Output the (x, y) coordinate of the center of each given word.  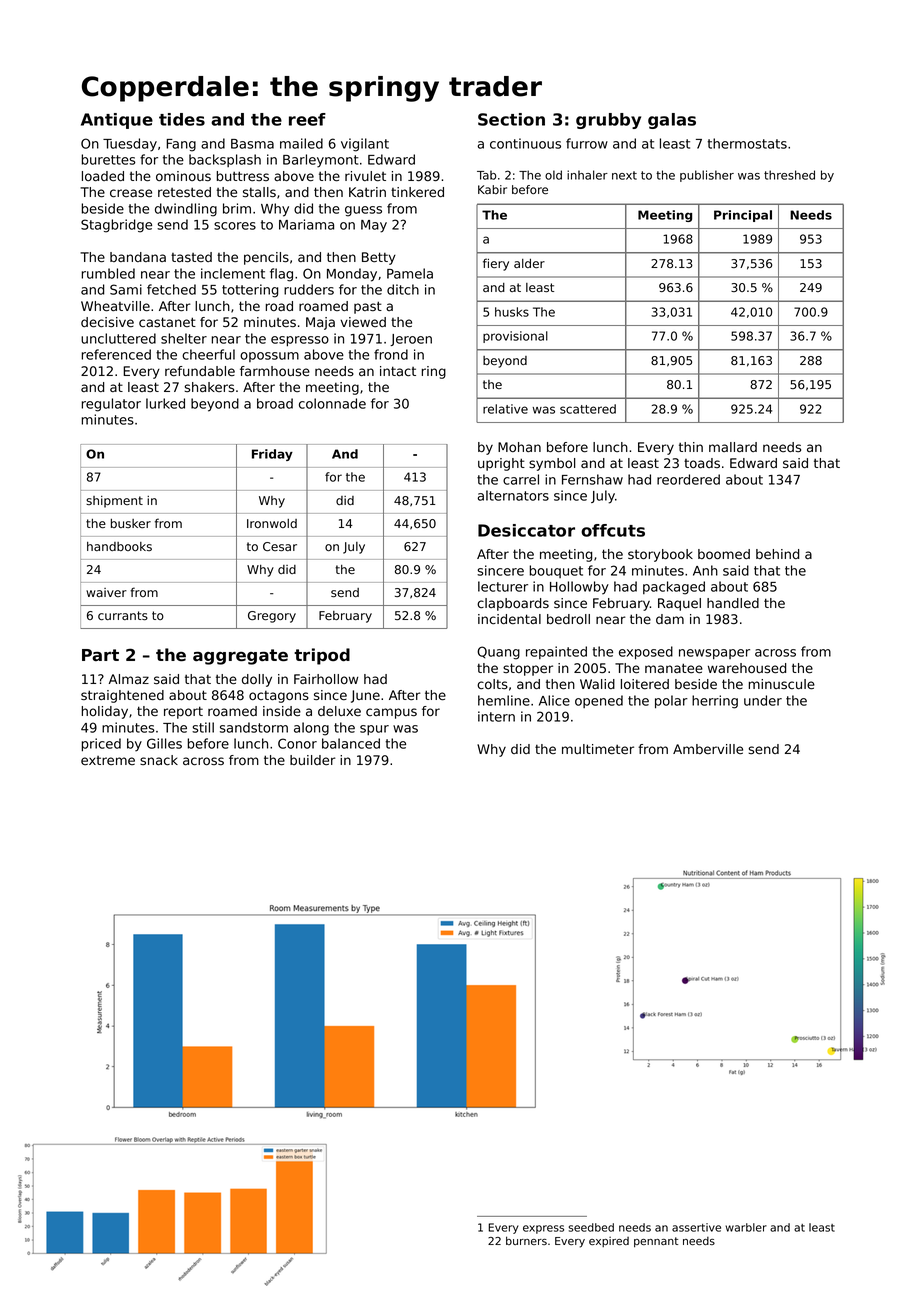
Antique (117, 121)
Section (511, 119)
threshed (789, 175)
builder (313, 760)
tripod (322, 656)
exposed (646, 653)
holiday (105, 712)
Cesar (280, 546)
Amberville (708, 749)
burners (526, 1240)
